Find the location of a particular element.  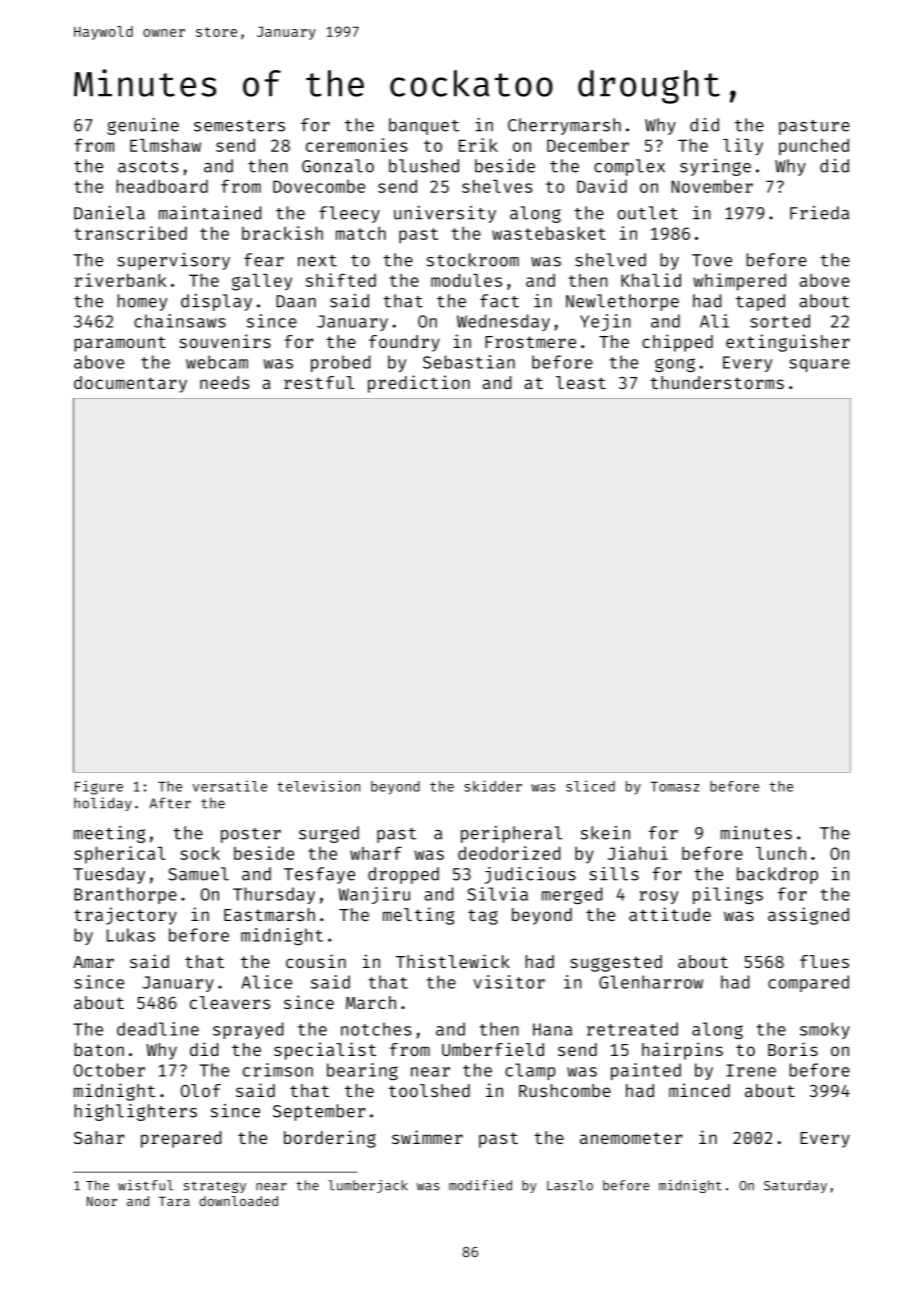

square is located at coordinates (819, 365).
